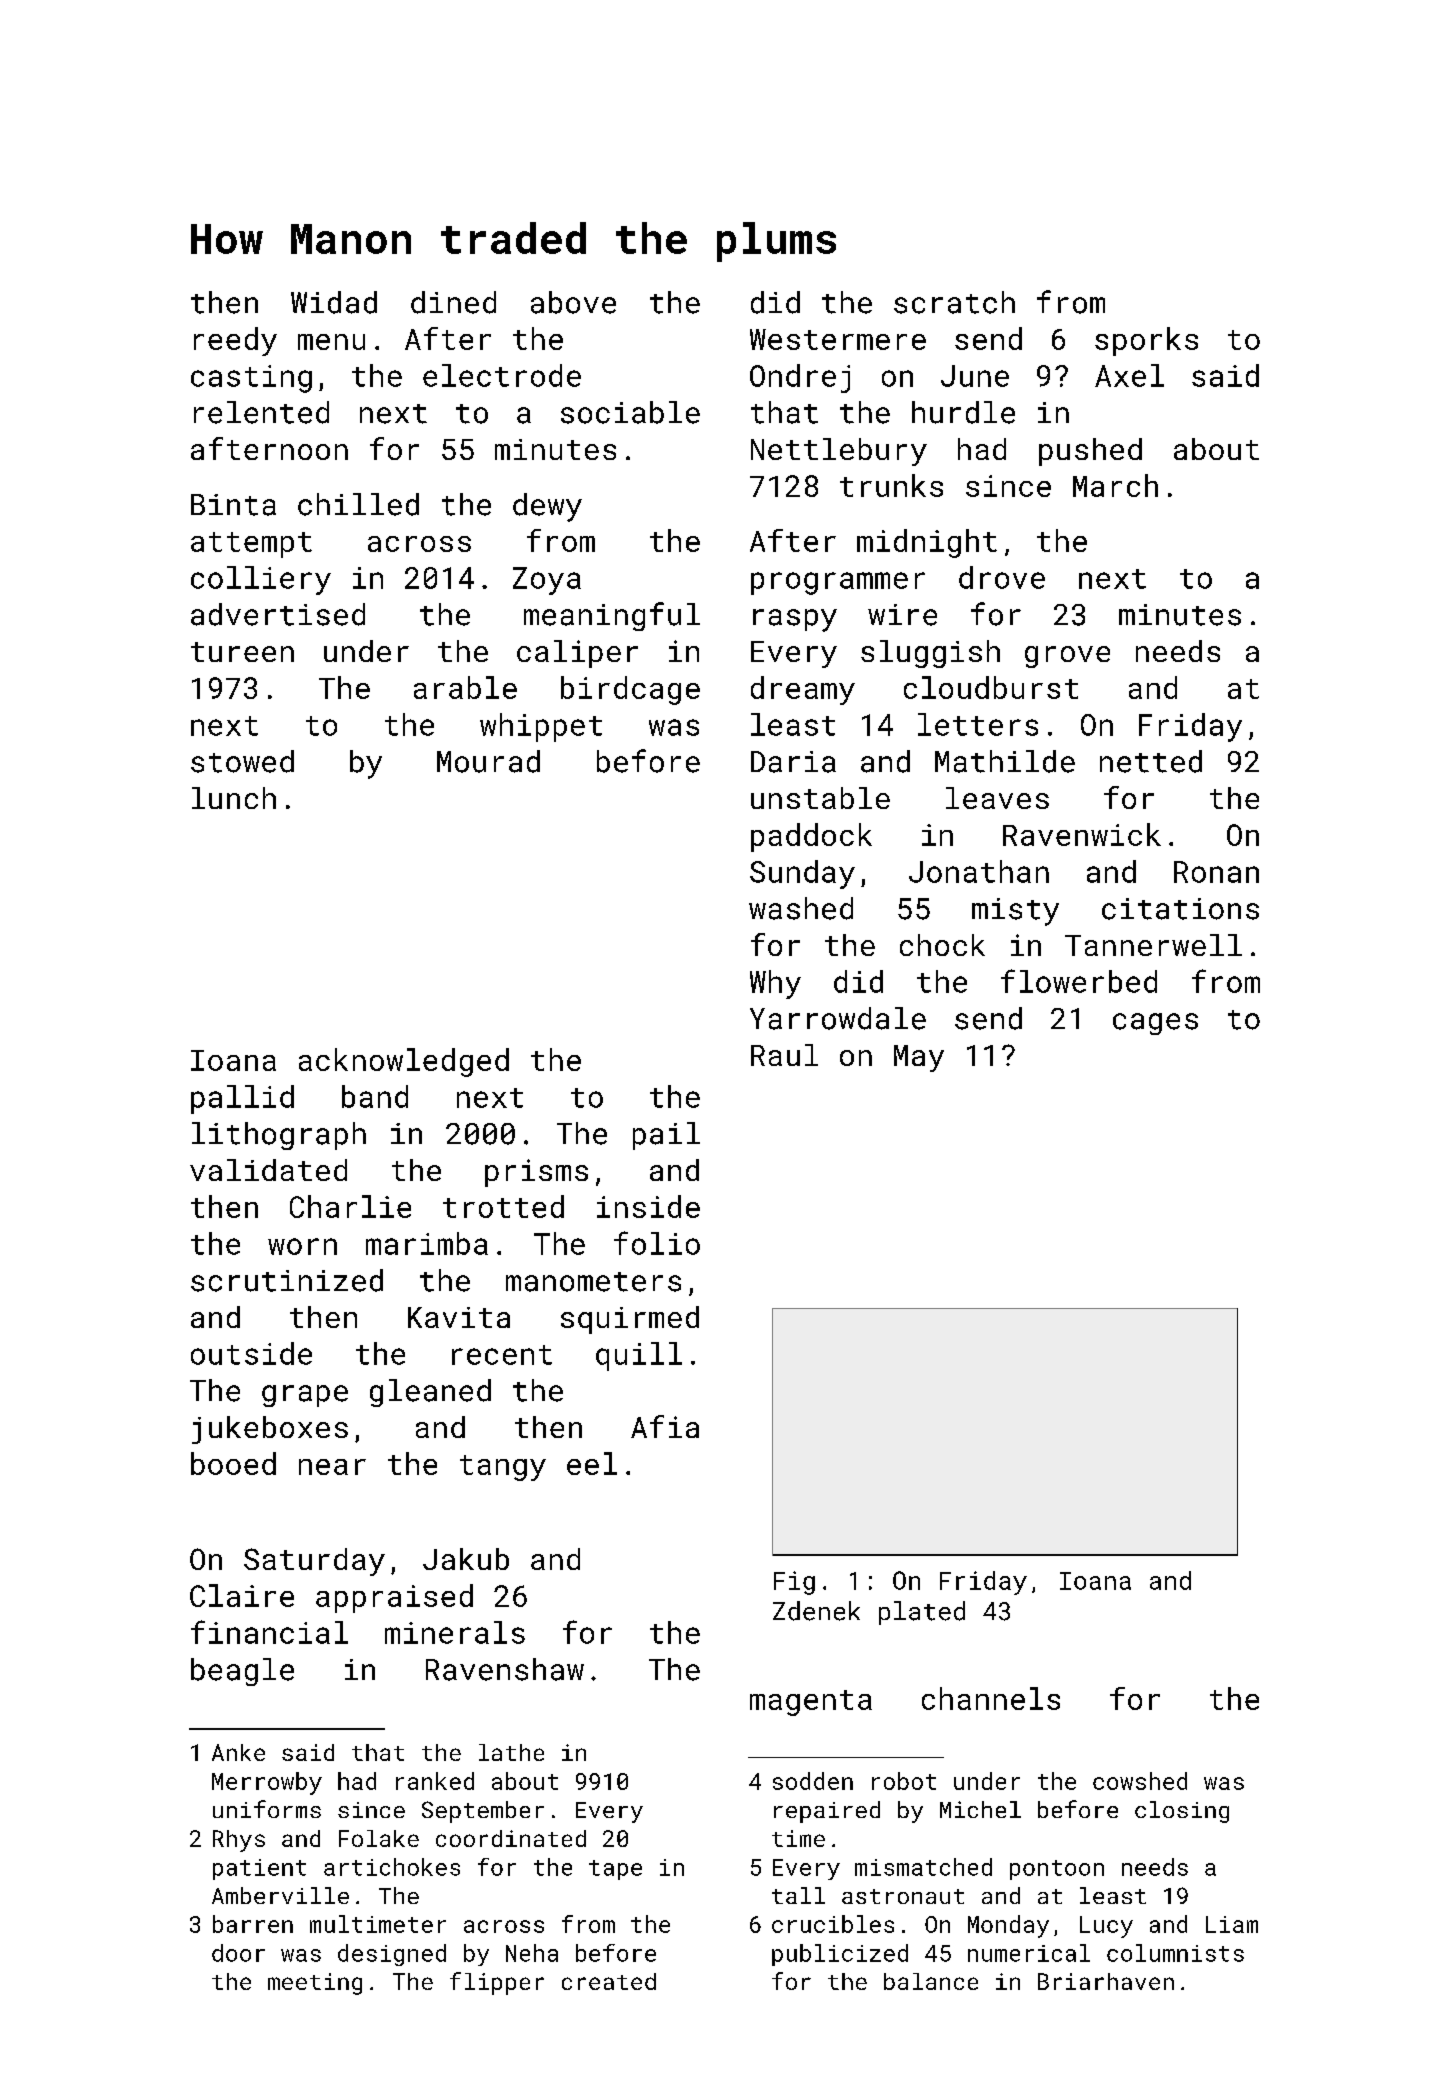 This screenshot has height=2100, width=1450. What do you see at coordinates (1155, 1024) in the screenshot?
I see `cages` at bounding box center [1155, 1024].
